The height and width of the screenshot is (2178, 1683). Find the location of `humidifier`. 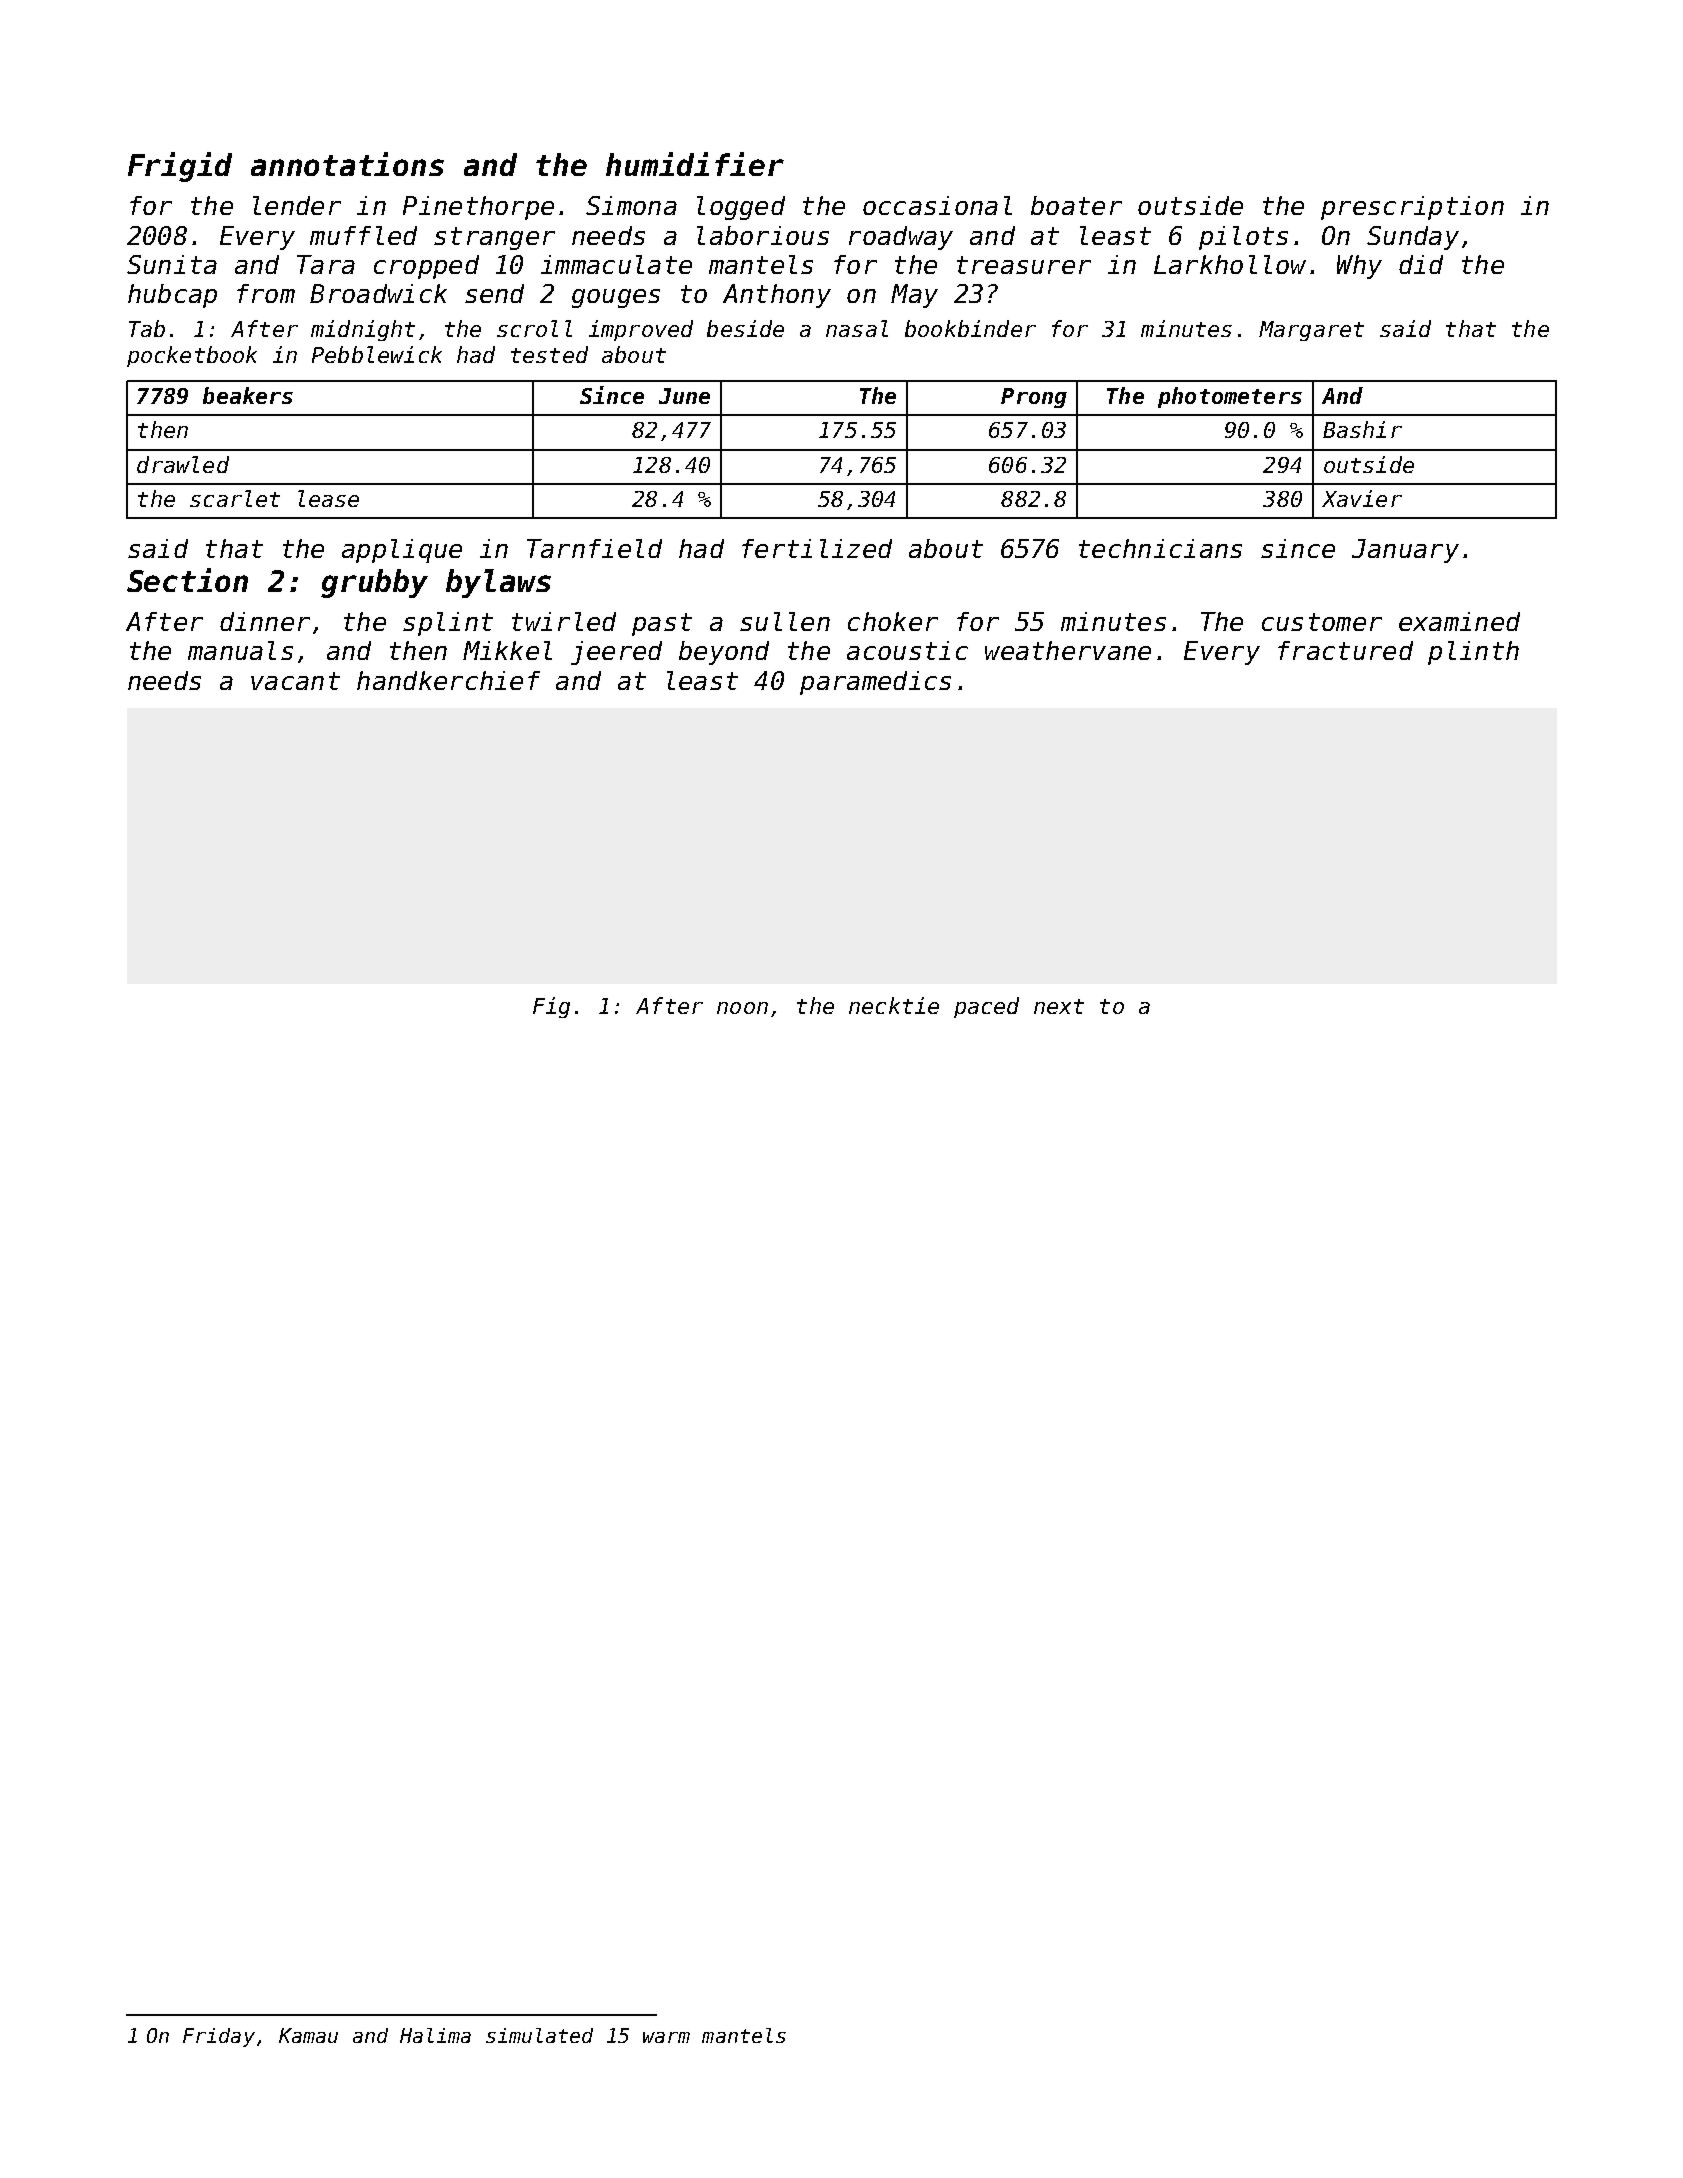

humidifier is located at coordinates (695, 164).
